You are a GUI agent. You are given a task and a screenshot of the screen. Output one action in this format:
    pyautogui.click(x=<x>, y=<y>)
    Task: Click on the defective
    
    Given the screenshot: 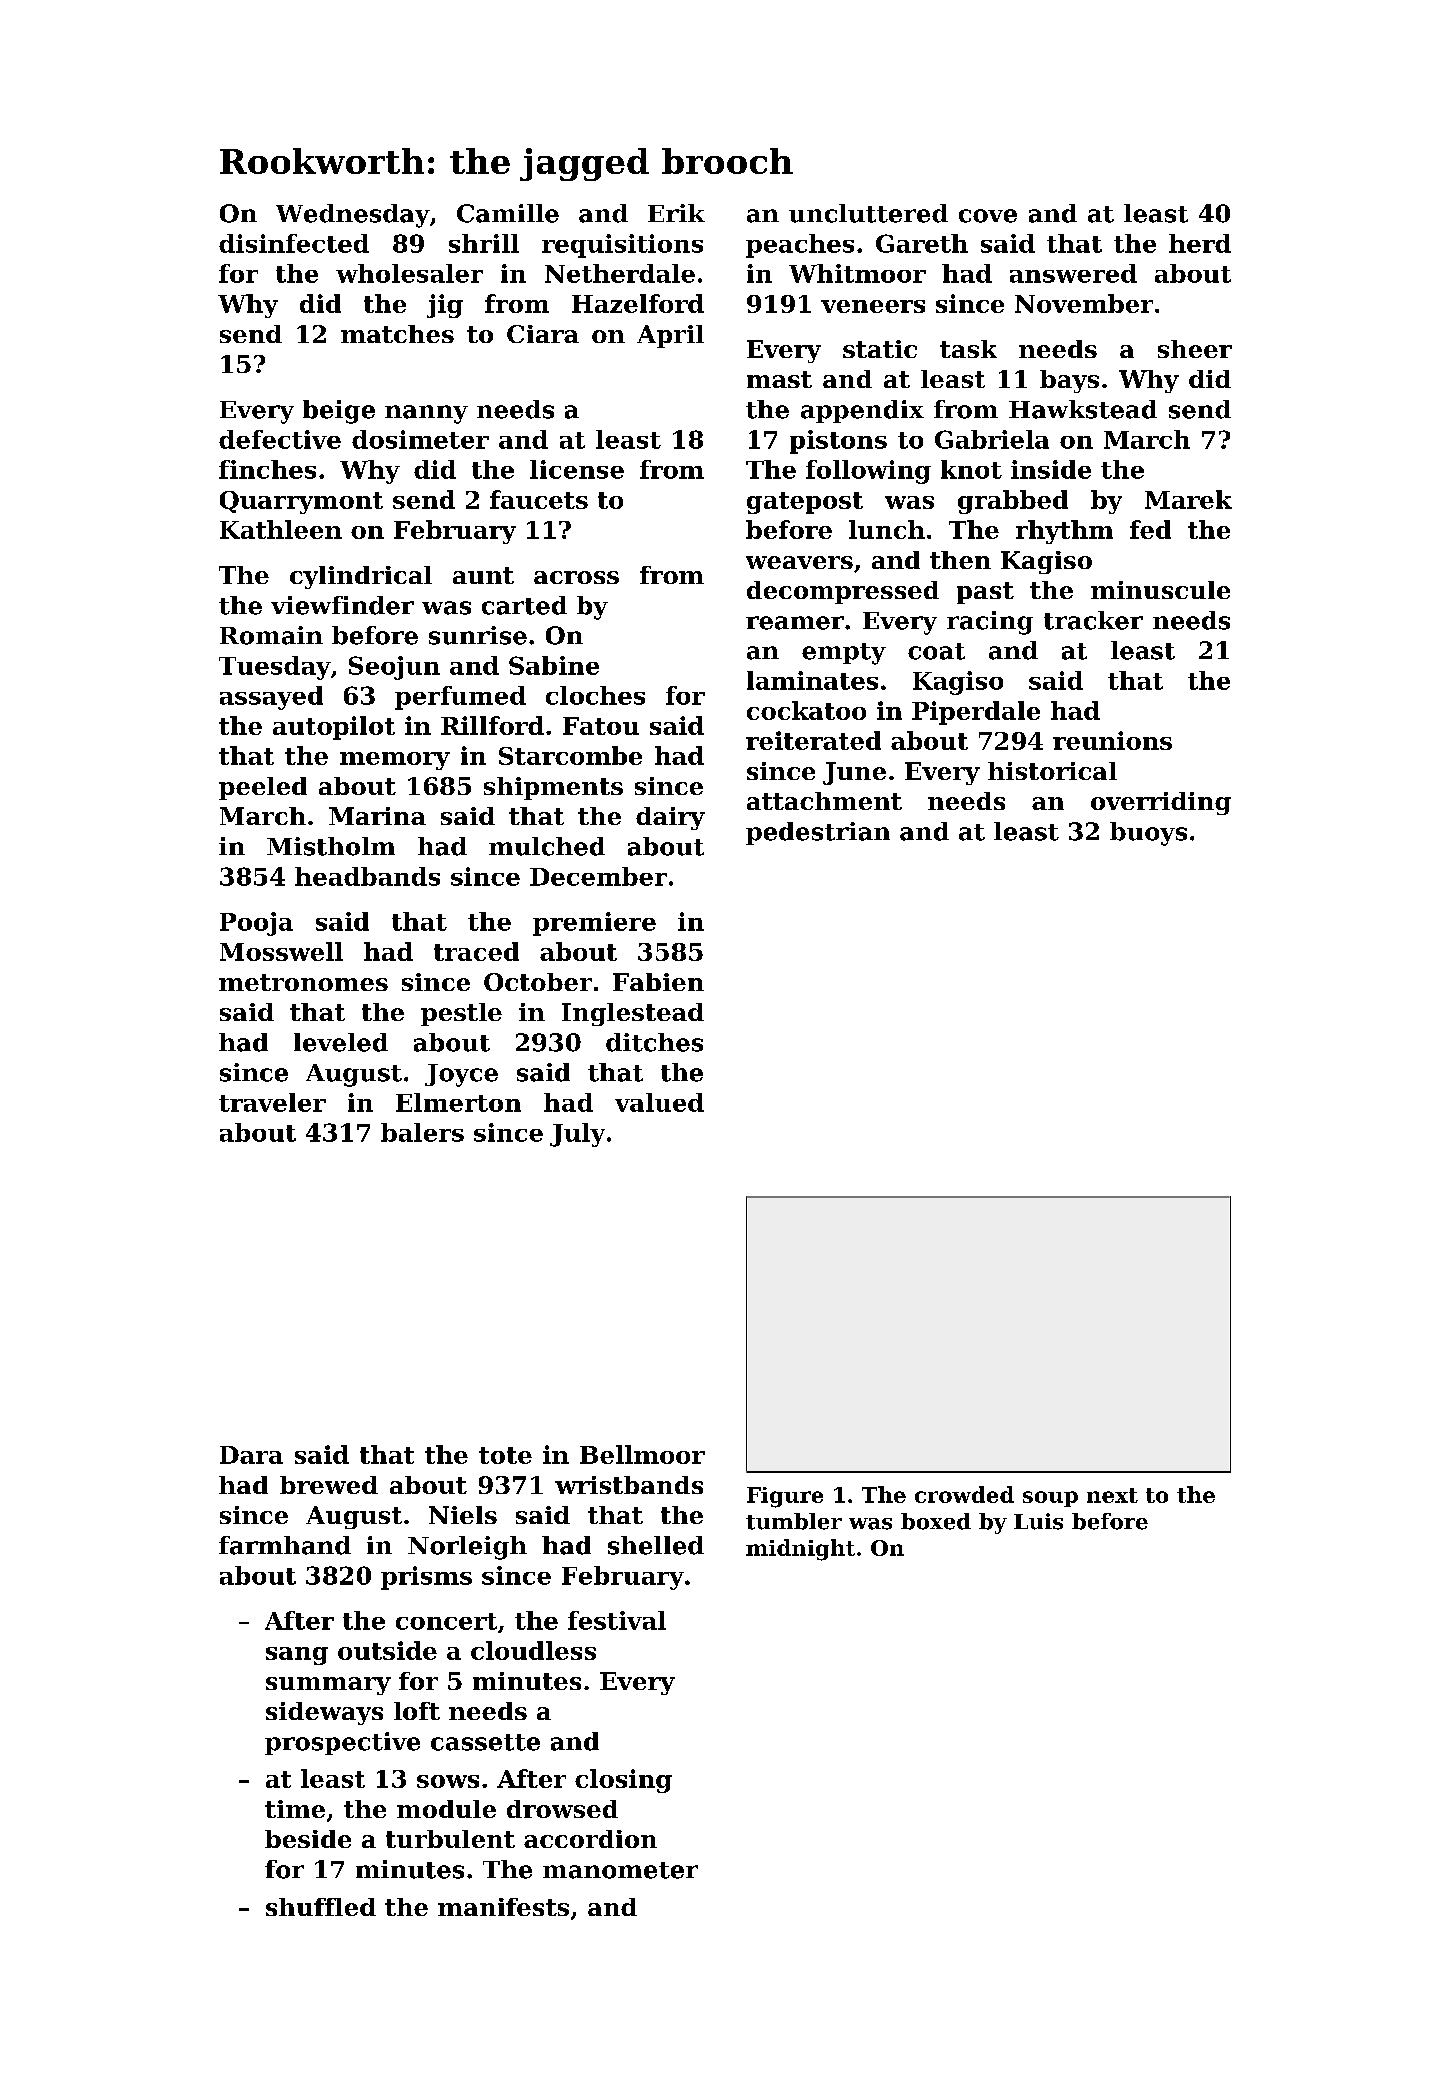 What is the action you would take?
    pyautogui.click(x=280, y=439)
